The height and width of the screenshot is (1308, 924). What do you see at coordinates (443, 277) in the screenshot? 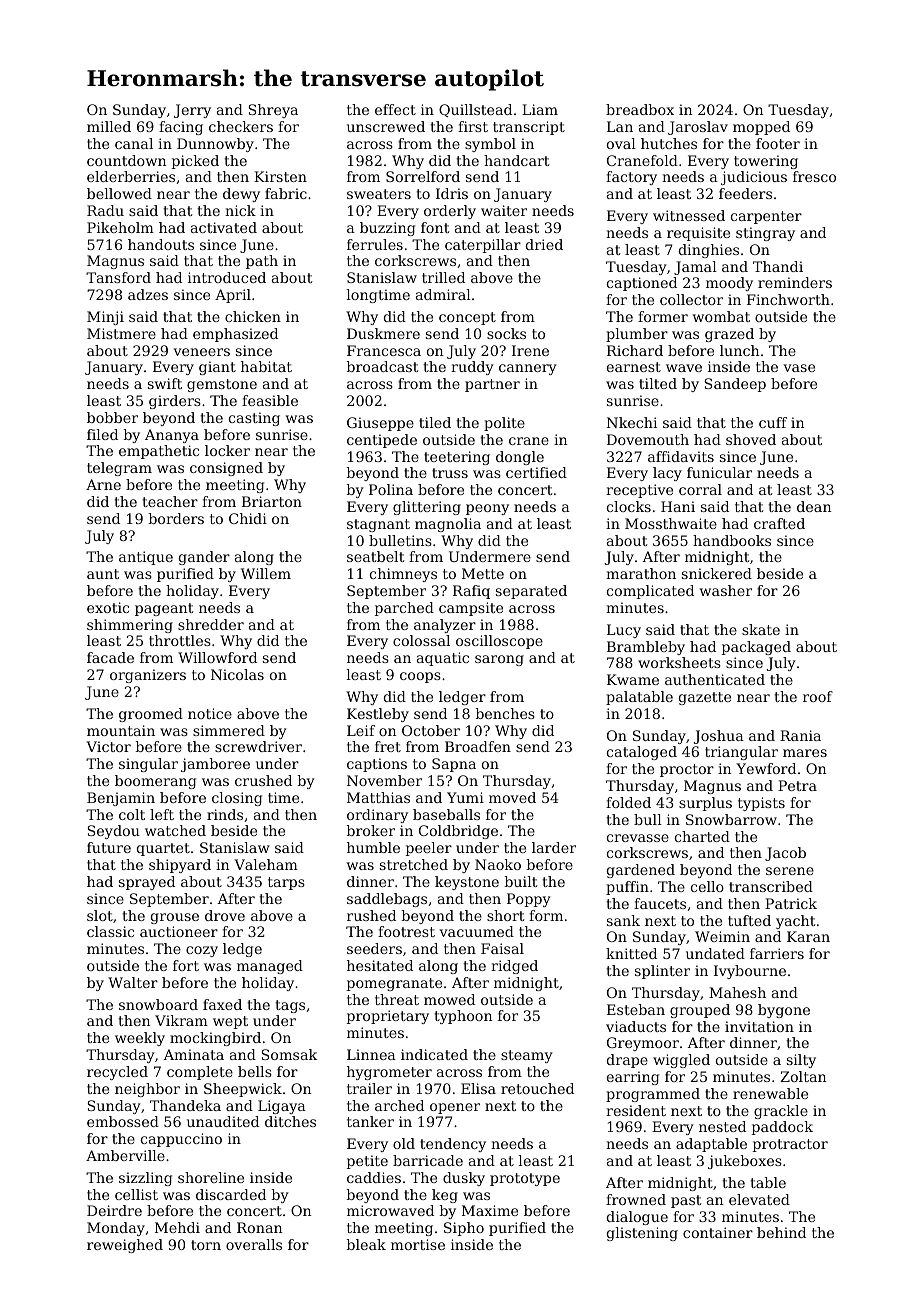
I see `trilled` at bounding box center [443, 277].
